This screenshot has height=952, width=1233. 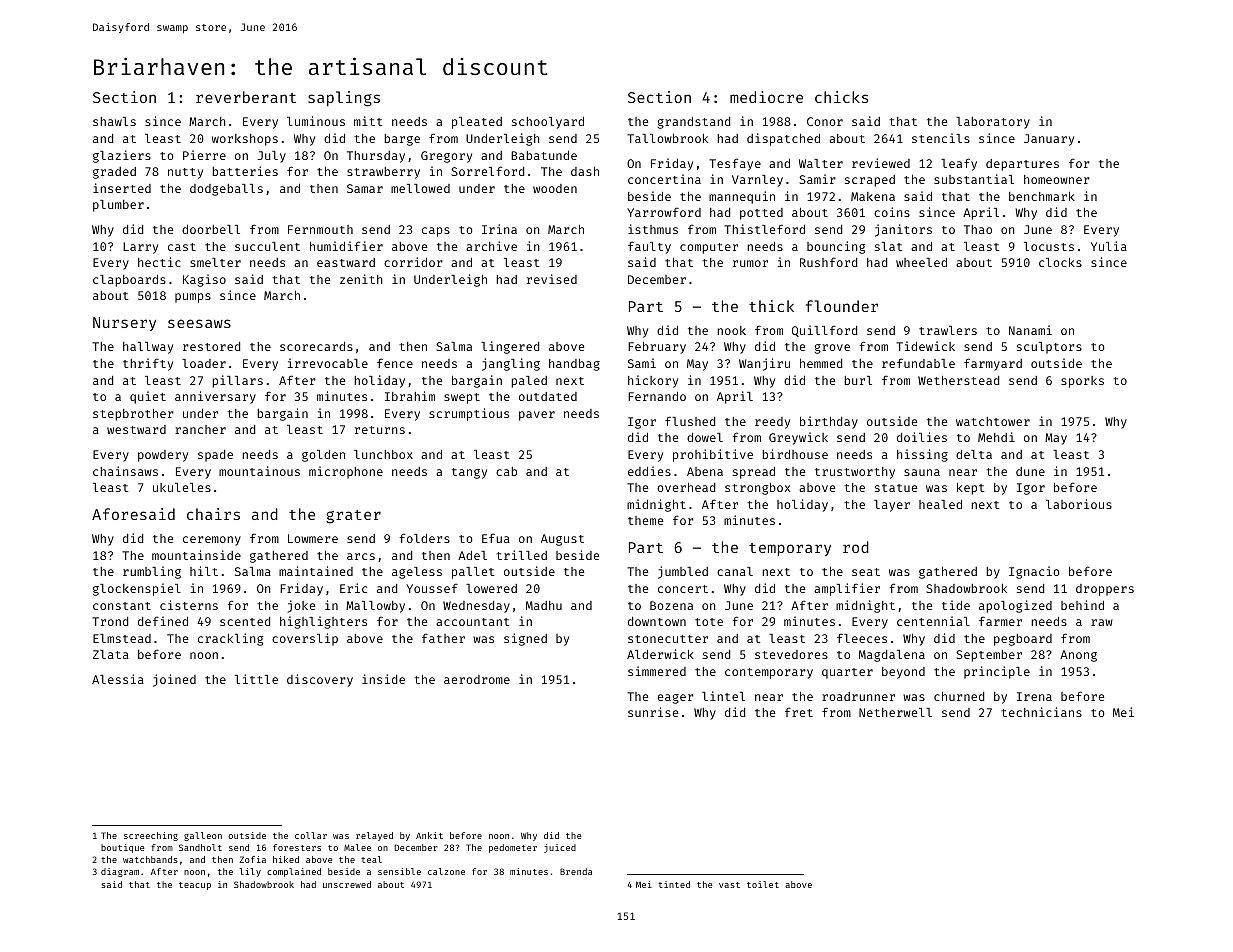 What do you see at coordinates (993, 123) in the screenshot?
I see `laboratory` at bounding box center [993, 123].
